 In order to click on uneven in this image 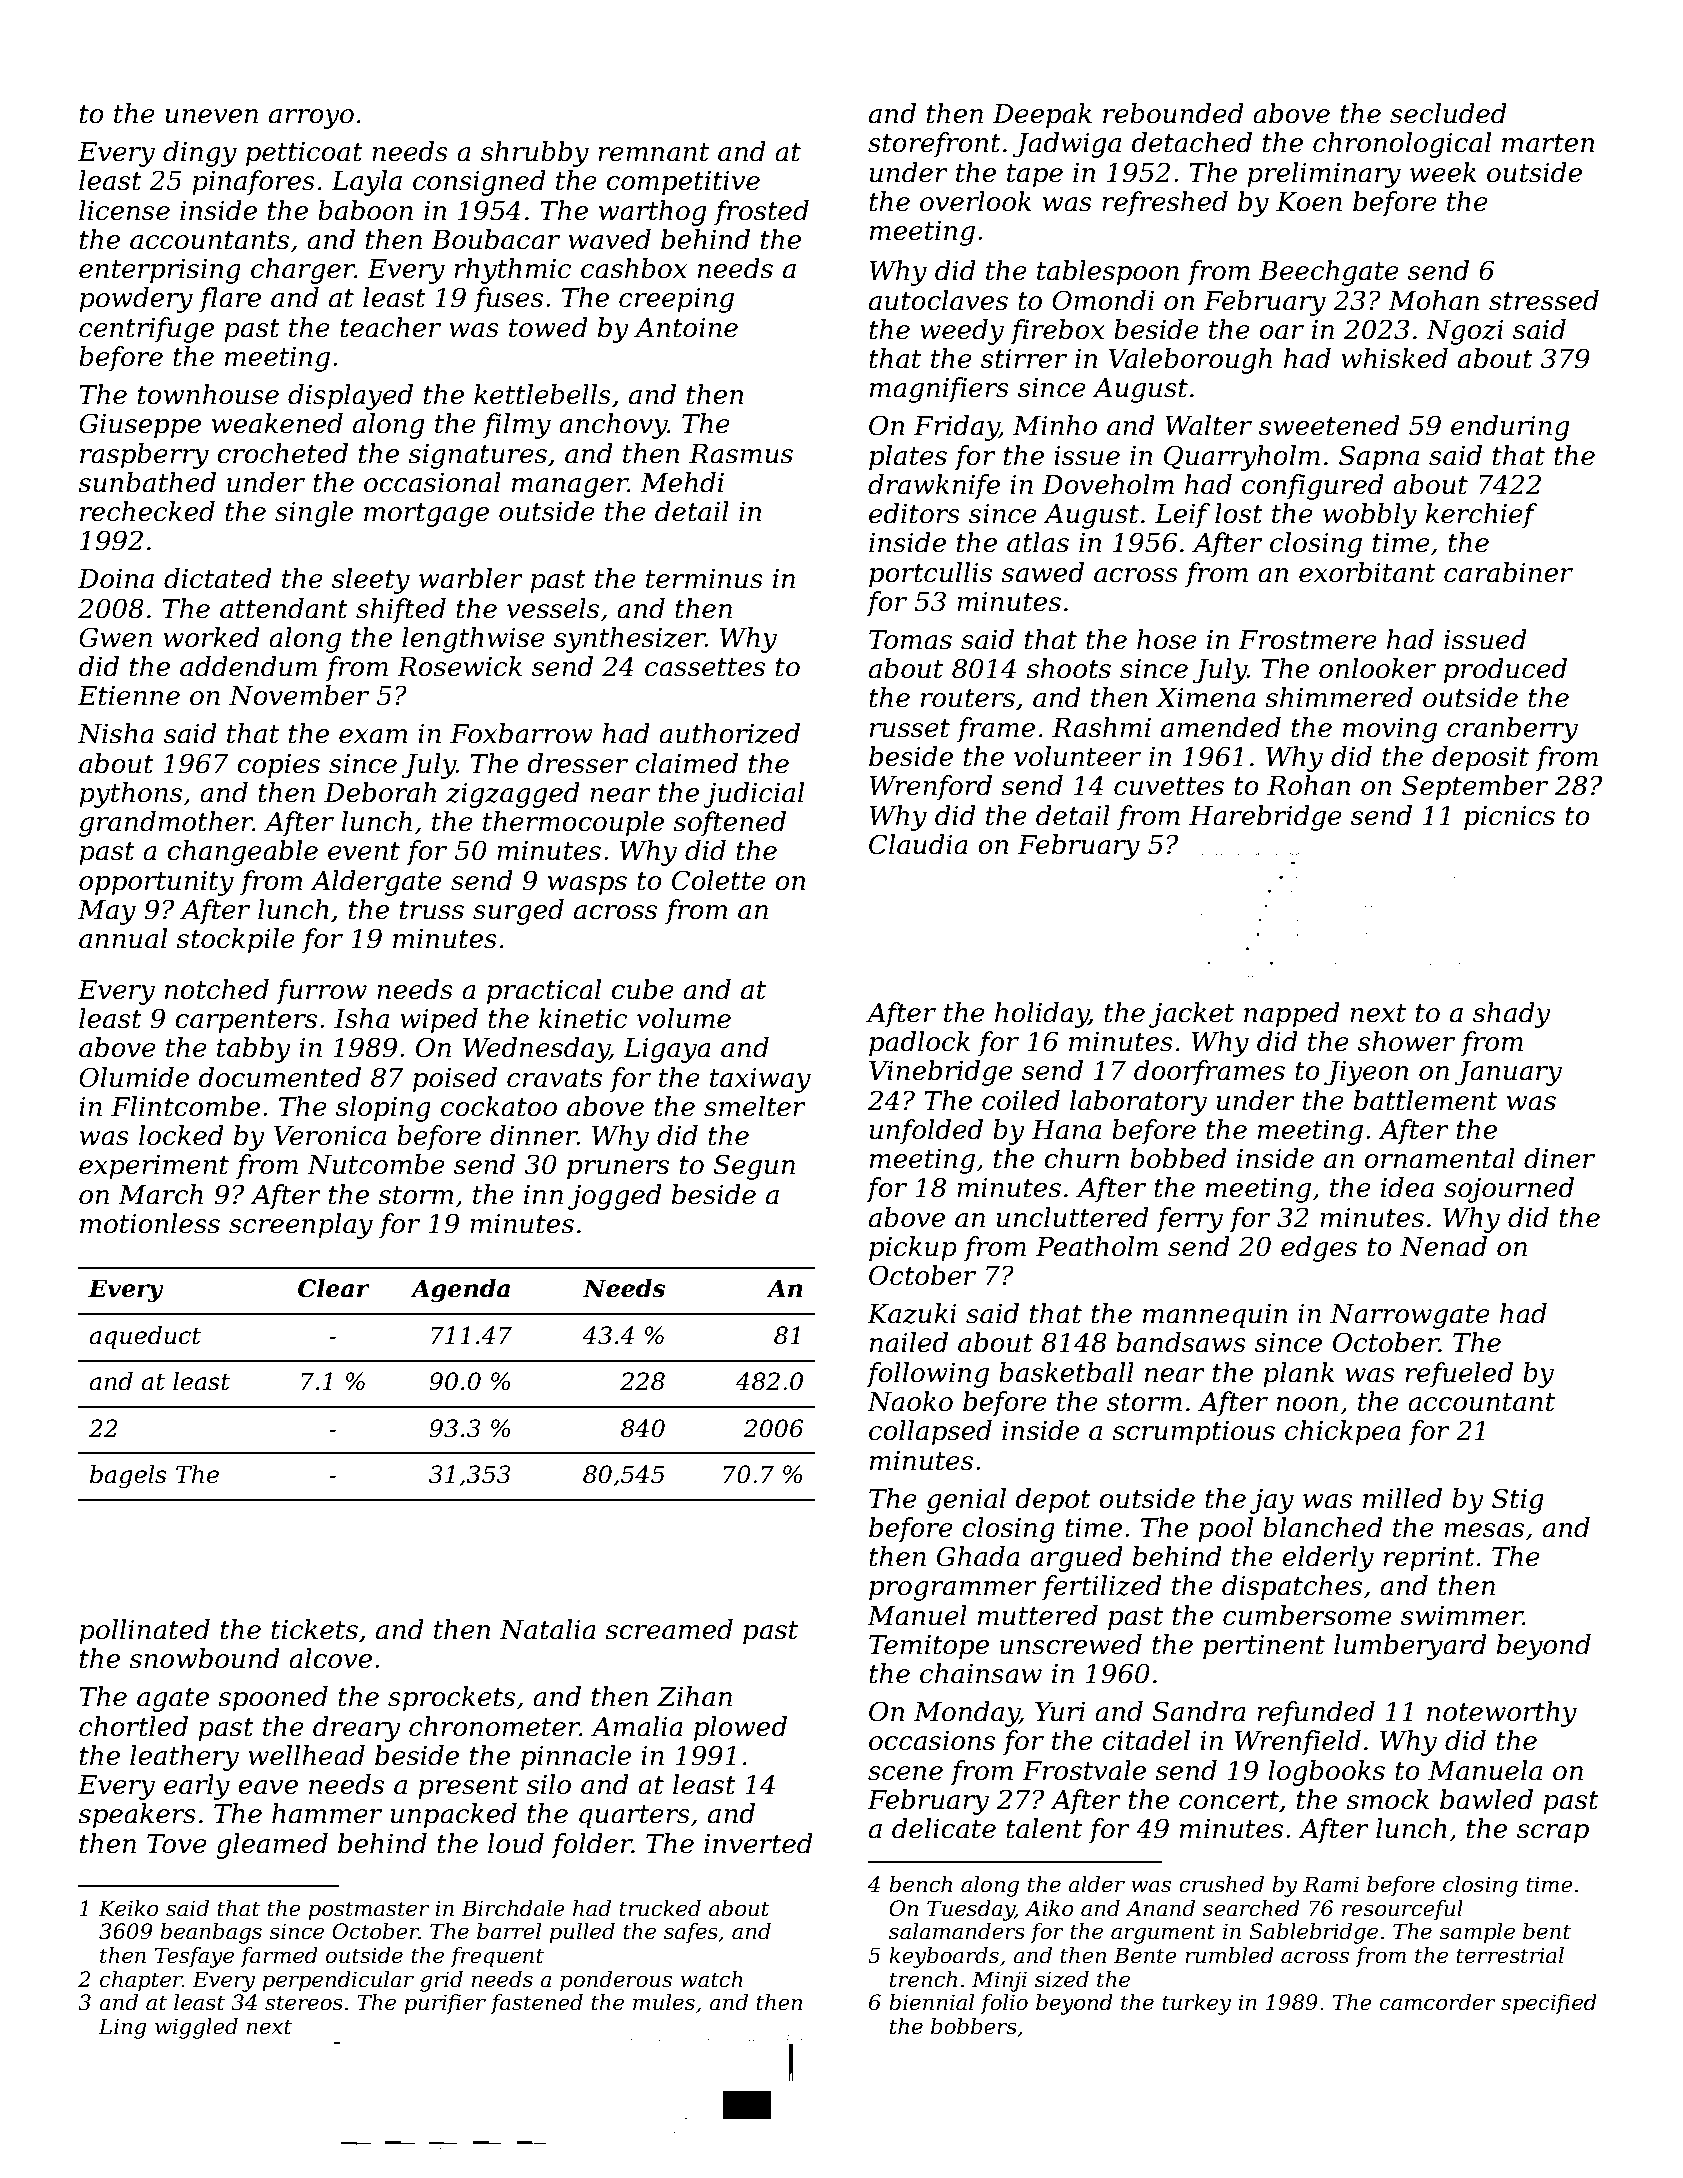, I will do `click(211, 116)`.
